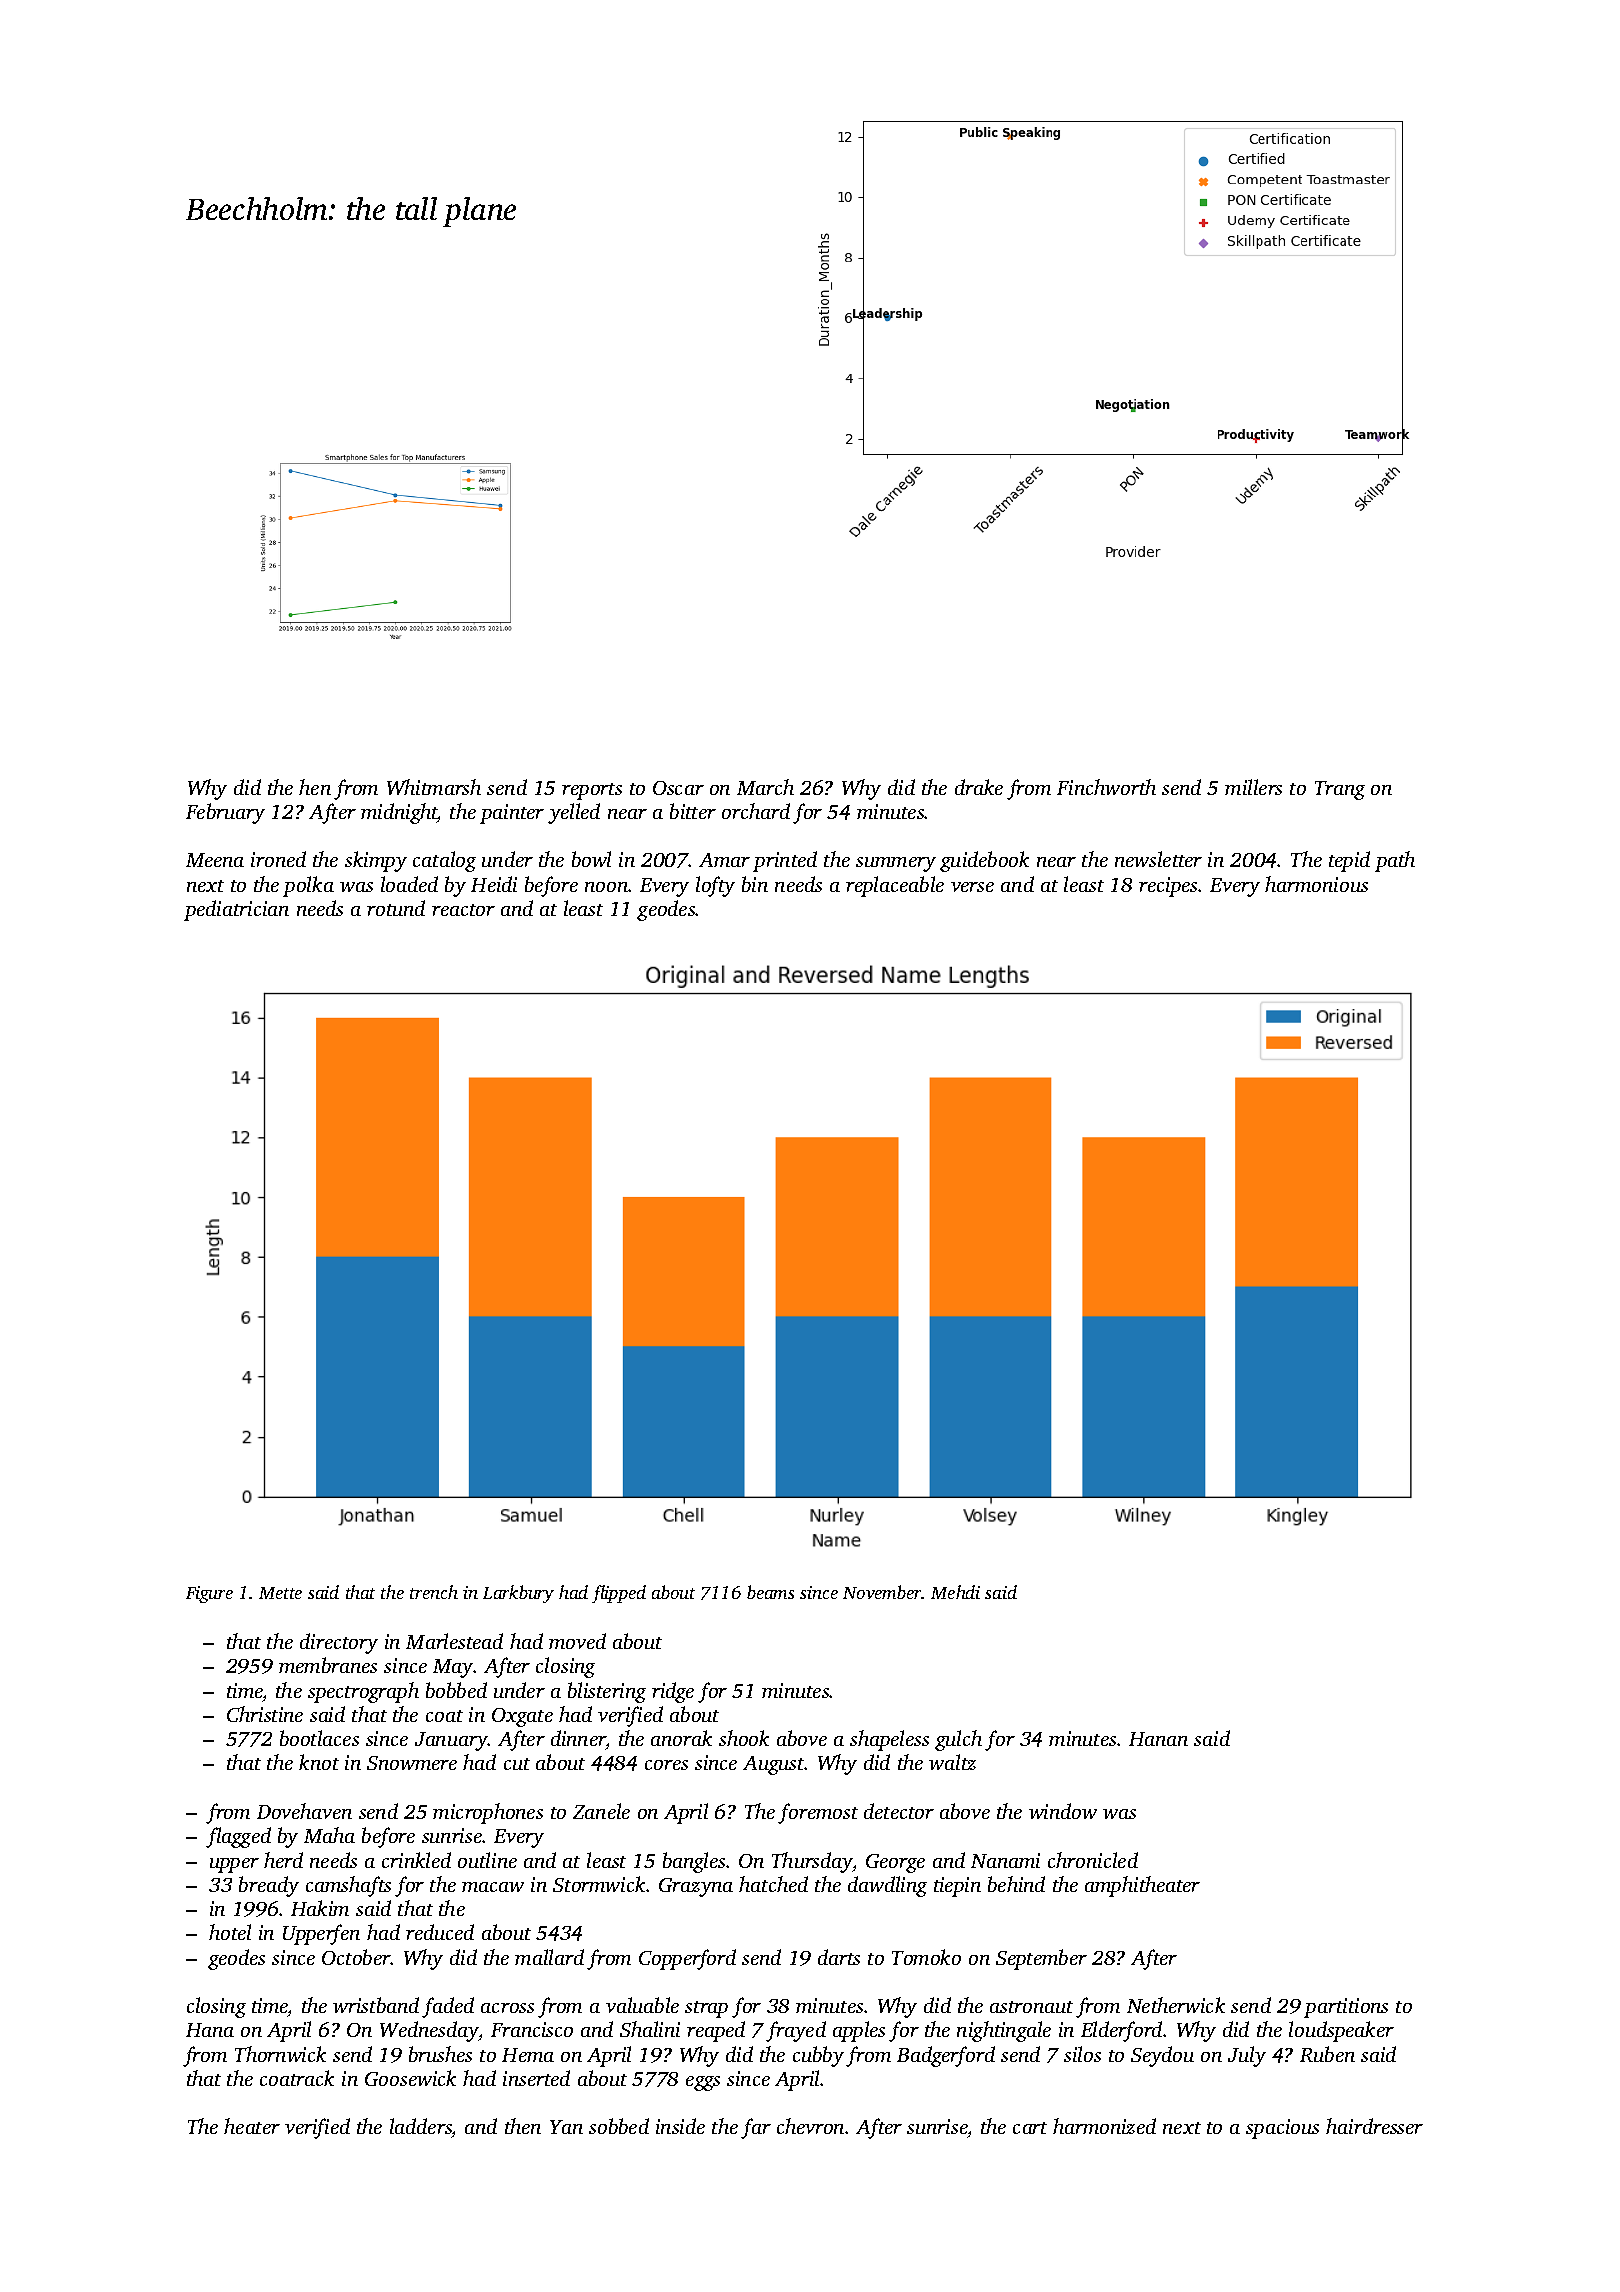 This screenshot has height=2292, width=1620. I want to click on ladders, so click(421, 2128).
